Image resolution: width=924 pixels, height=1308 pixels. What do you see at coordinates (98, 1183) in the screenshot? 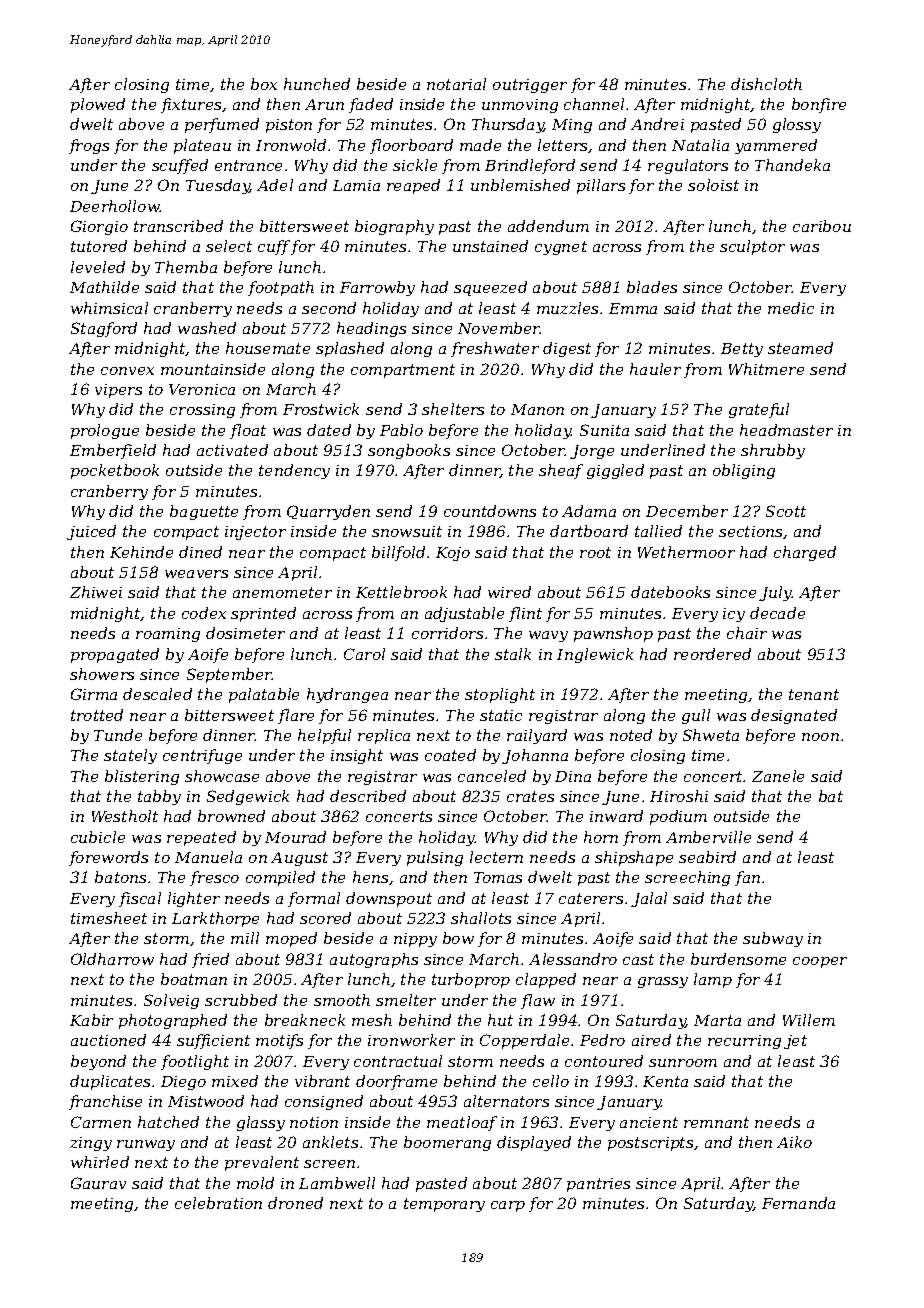
I see `Gaurav` at bounding box center [98, 1183].
